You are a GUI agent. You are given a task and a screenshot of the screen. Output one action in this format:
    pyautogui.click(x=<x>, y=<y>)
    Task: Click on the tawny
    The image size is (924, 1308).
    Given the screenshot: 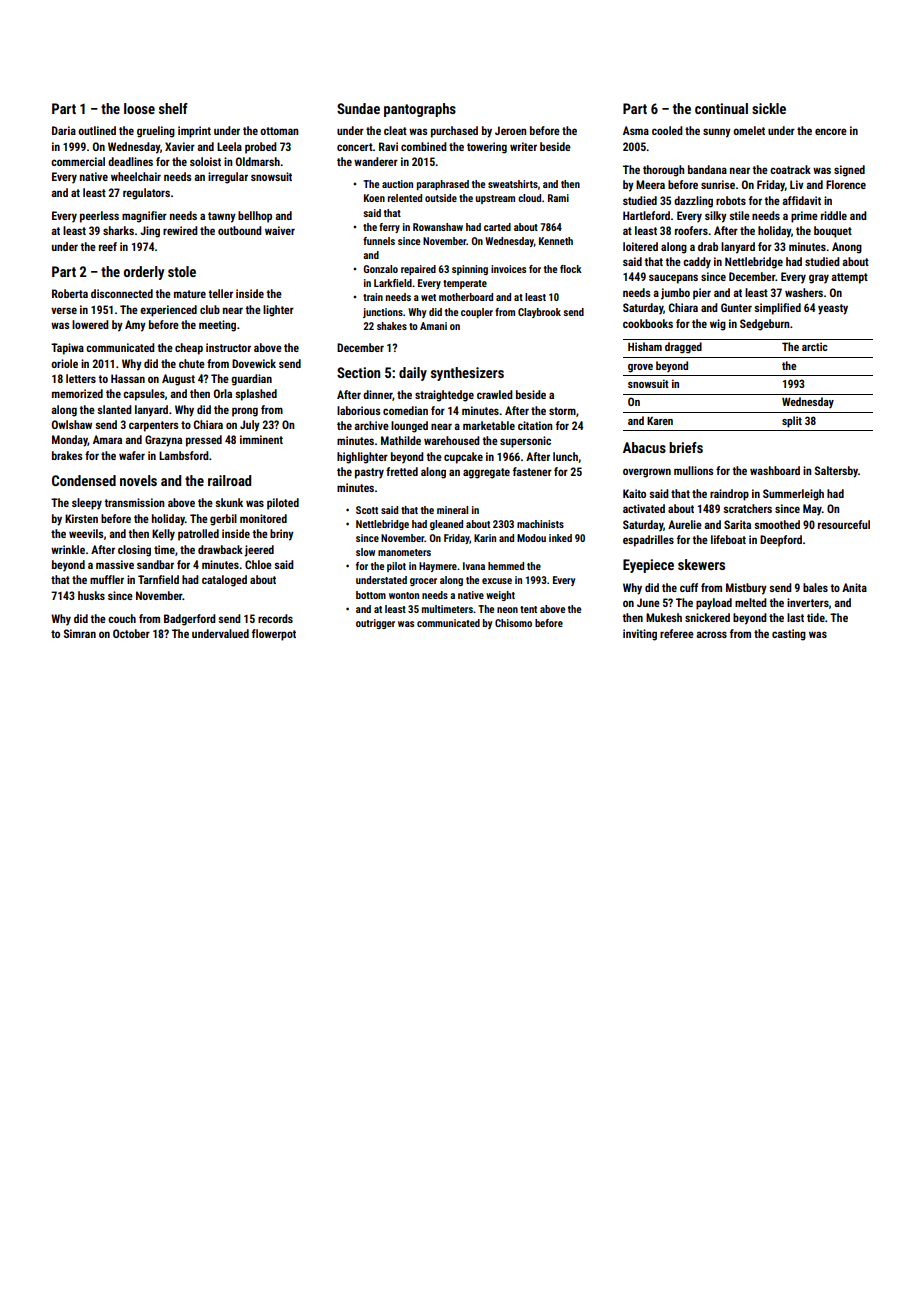 What is the action you would take?
    pyautogui.click(x=222, y=217)
